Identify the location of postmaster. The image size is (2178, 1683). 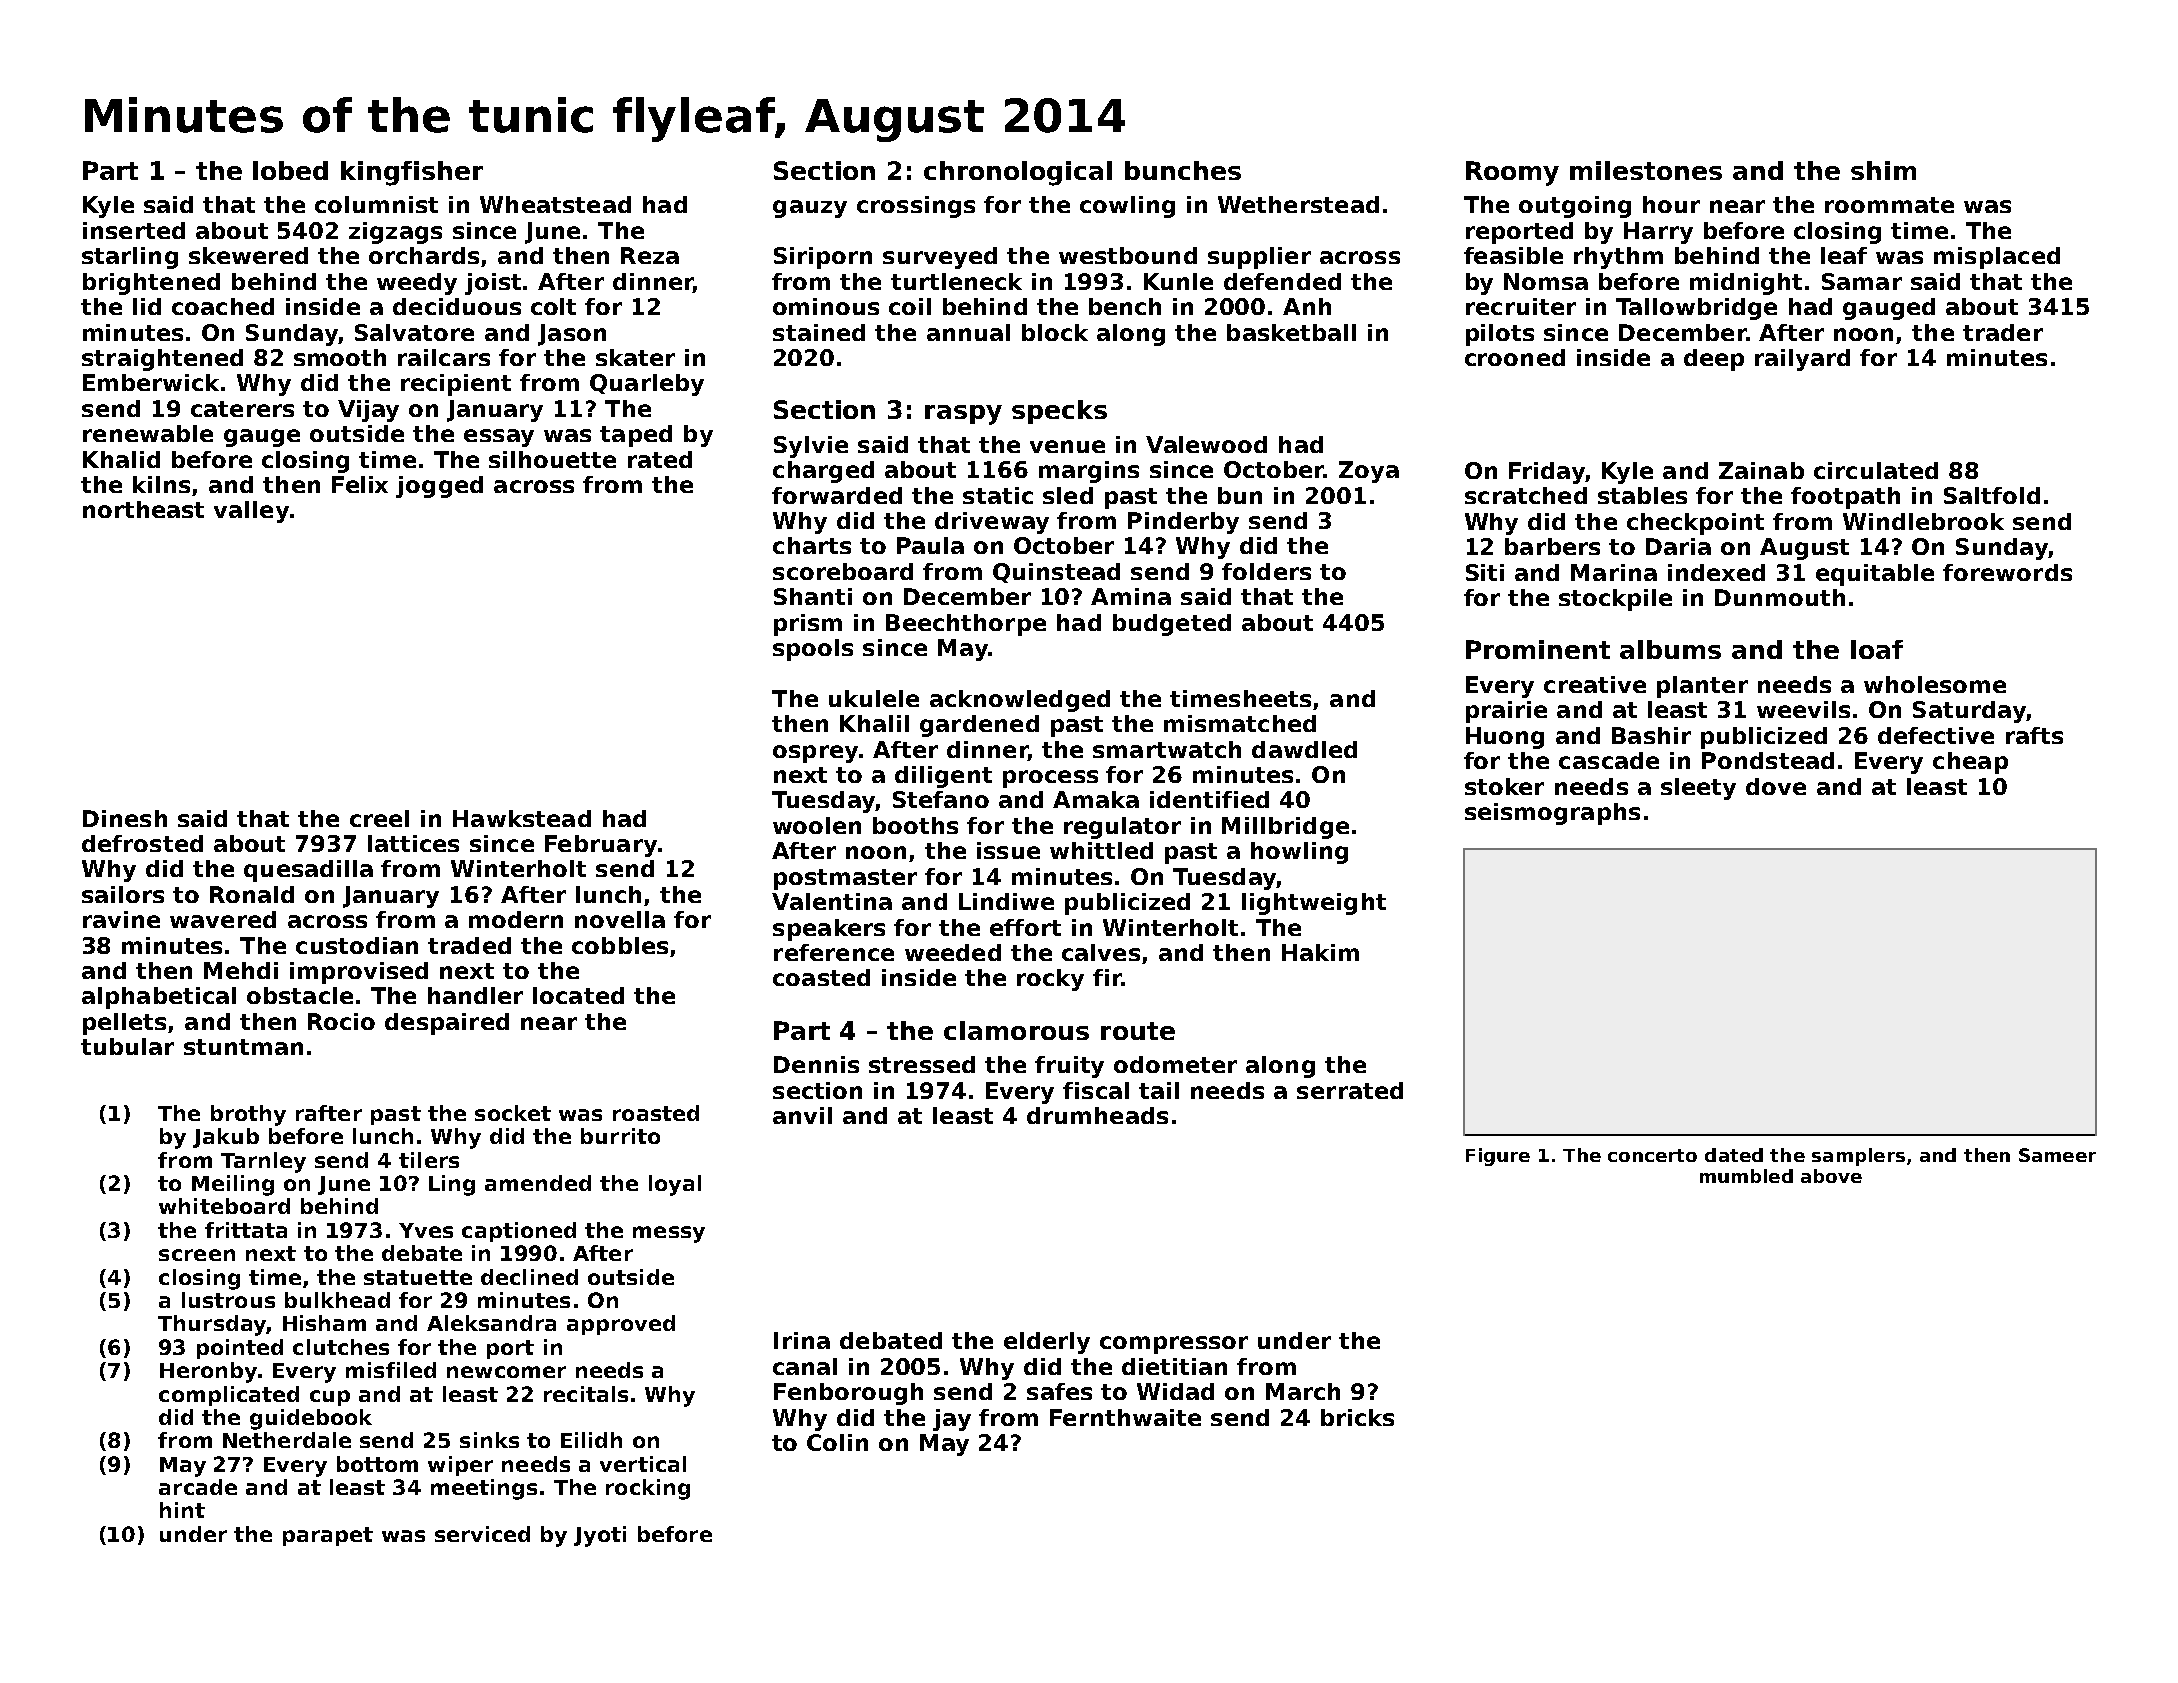
(845, 879).
